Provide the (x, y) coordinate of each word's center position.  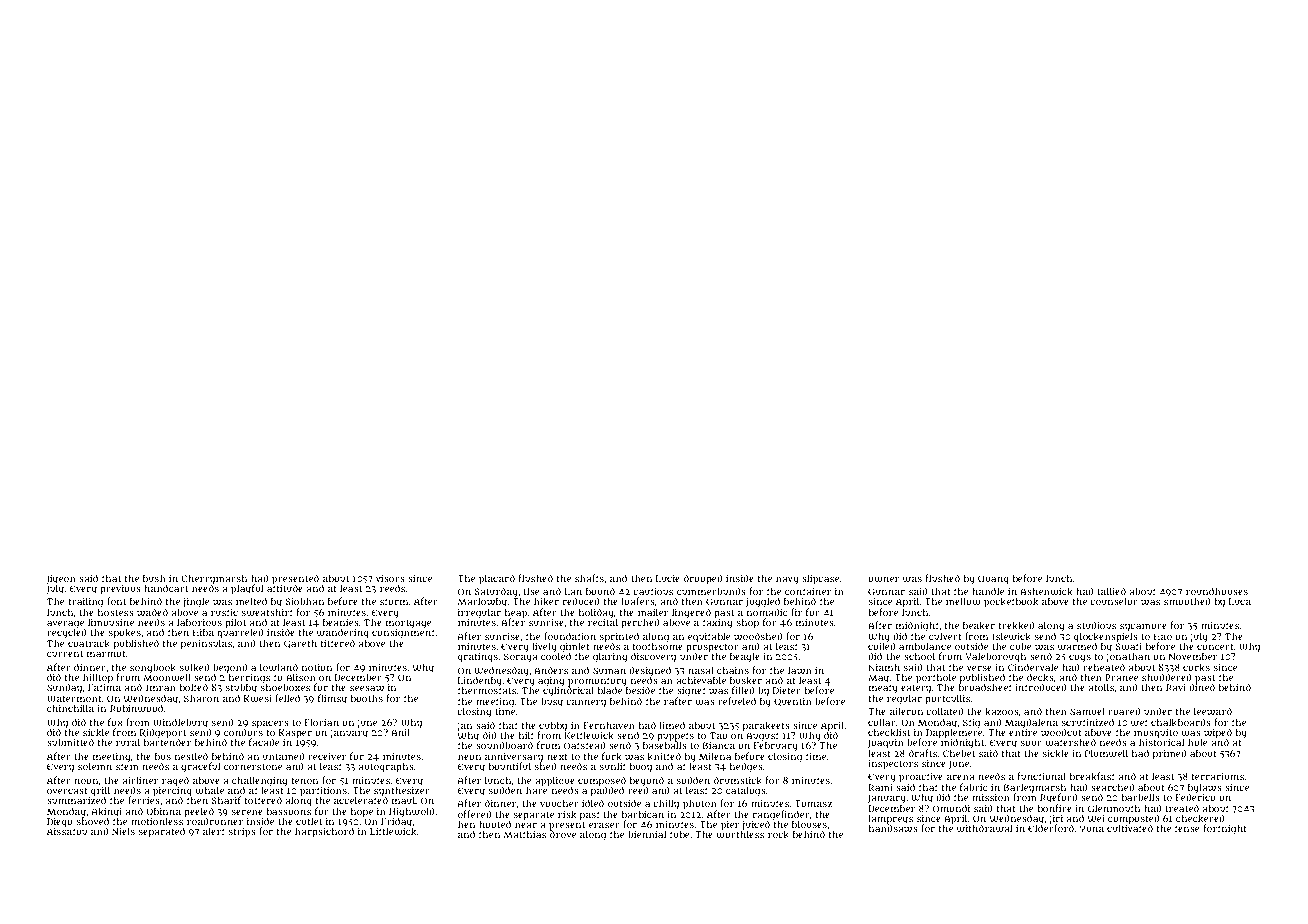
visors (390, 578)
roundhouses (1217, 591)
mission (991, 797)
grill (100, 791)
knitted (664, 756)
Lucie (668, 578)
